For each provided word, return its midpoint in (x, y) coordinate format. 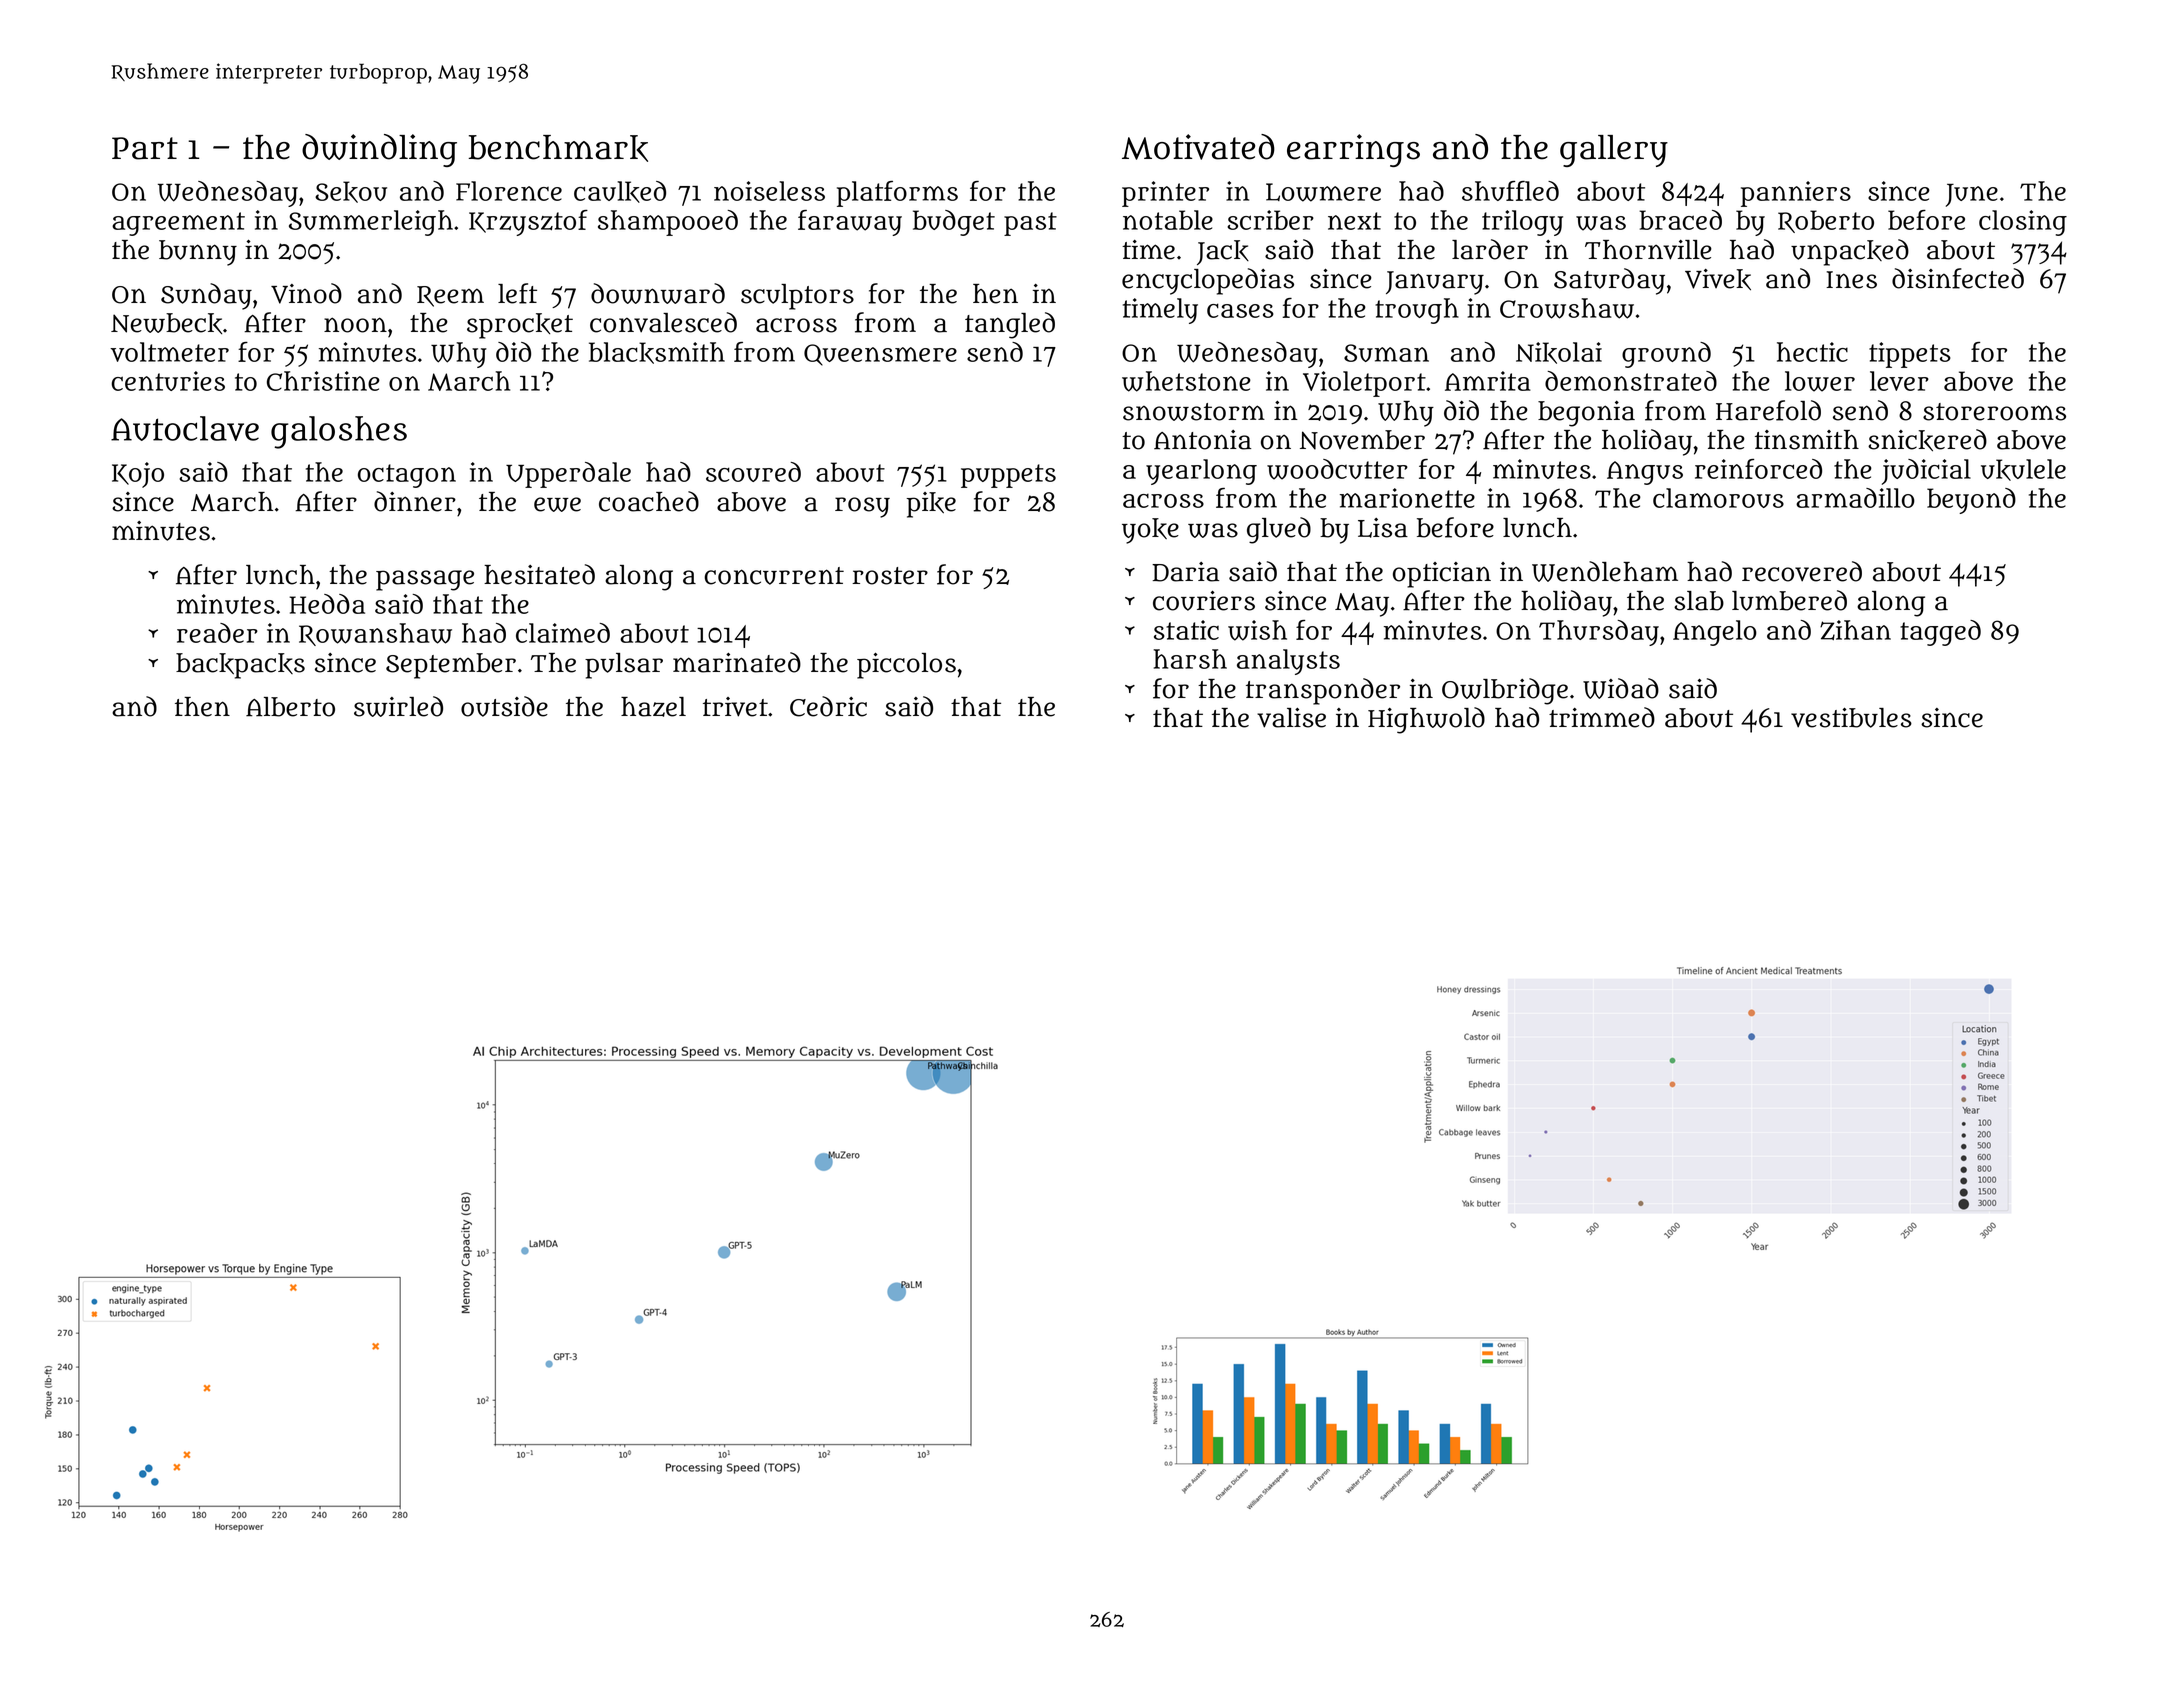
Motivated (1198, 147)
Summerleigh (371, 223)
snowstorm (1194, 412)
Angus (1645, 473)
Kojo (138, 475)
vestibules (1851, 718)
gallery (1614, 151)
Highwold (1426, 720)
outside (504, 706)
